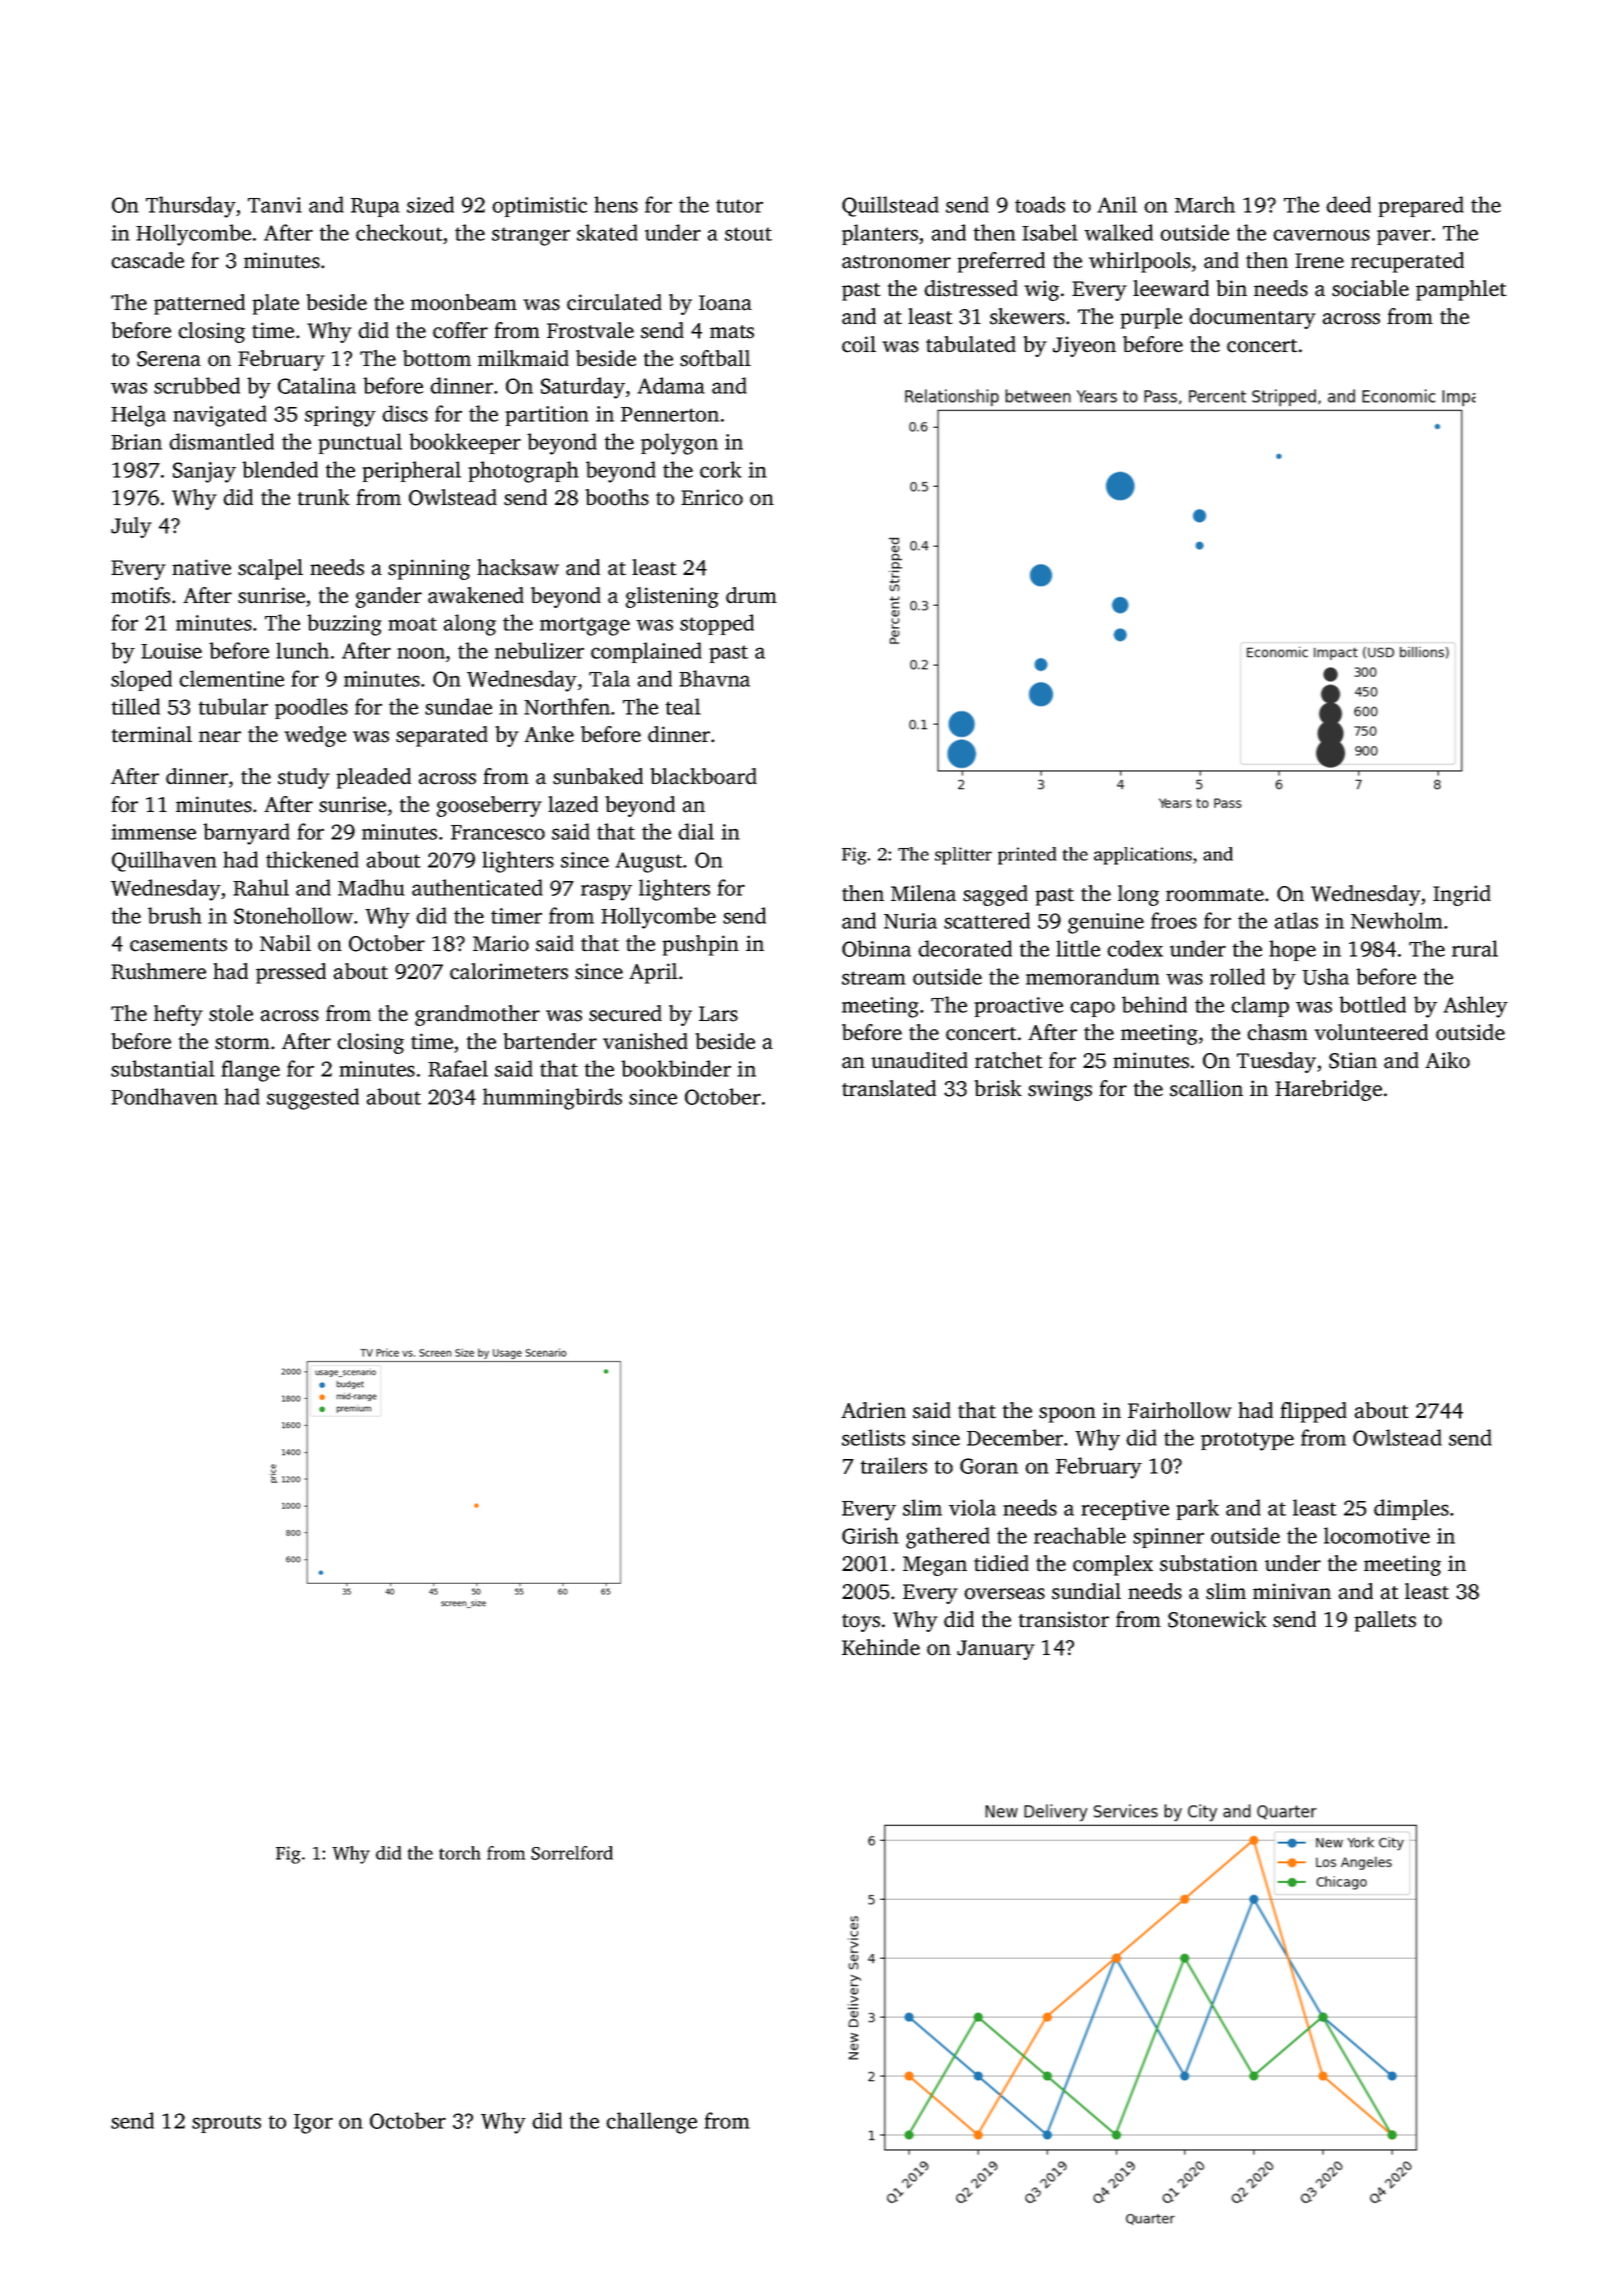 The image size is (1620, 2292). Describe the element at coordinates (1319, 261) in the screenshot. I see `Irene` at that location.
